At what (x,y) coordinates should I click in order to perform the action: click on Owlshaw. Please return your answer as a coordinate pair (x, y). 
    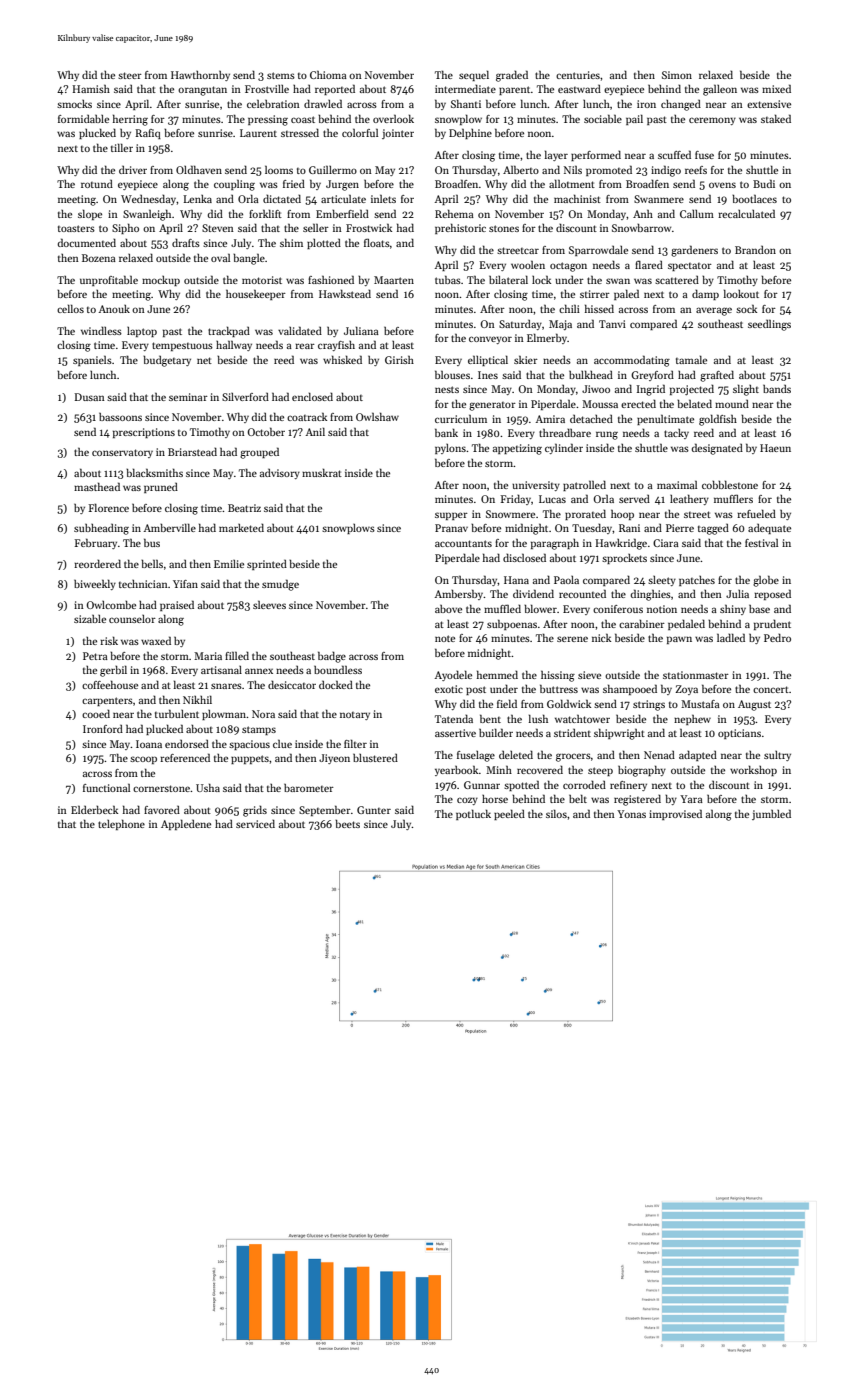
    Looking at the image, I should click on (377, 416).
